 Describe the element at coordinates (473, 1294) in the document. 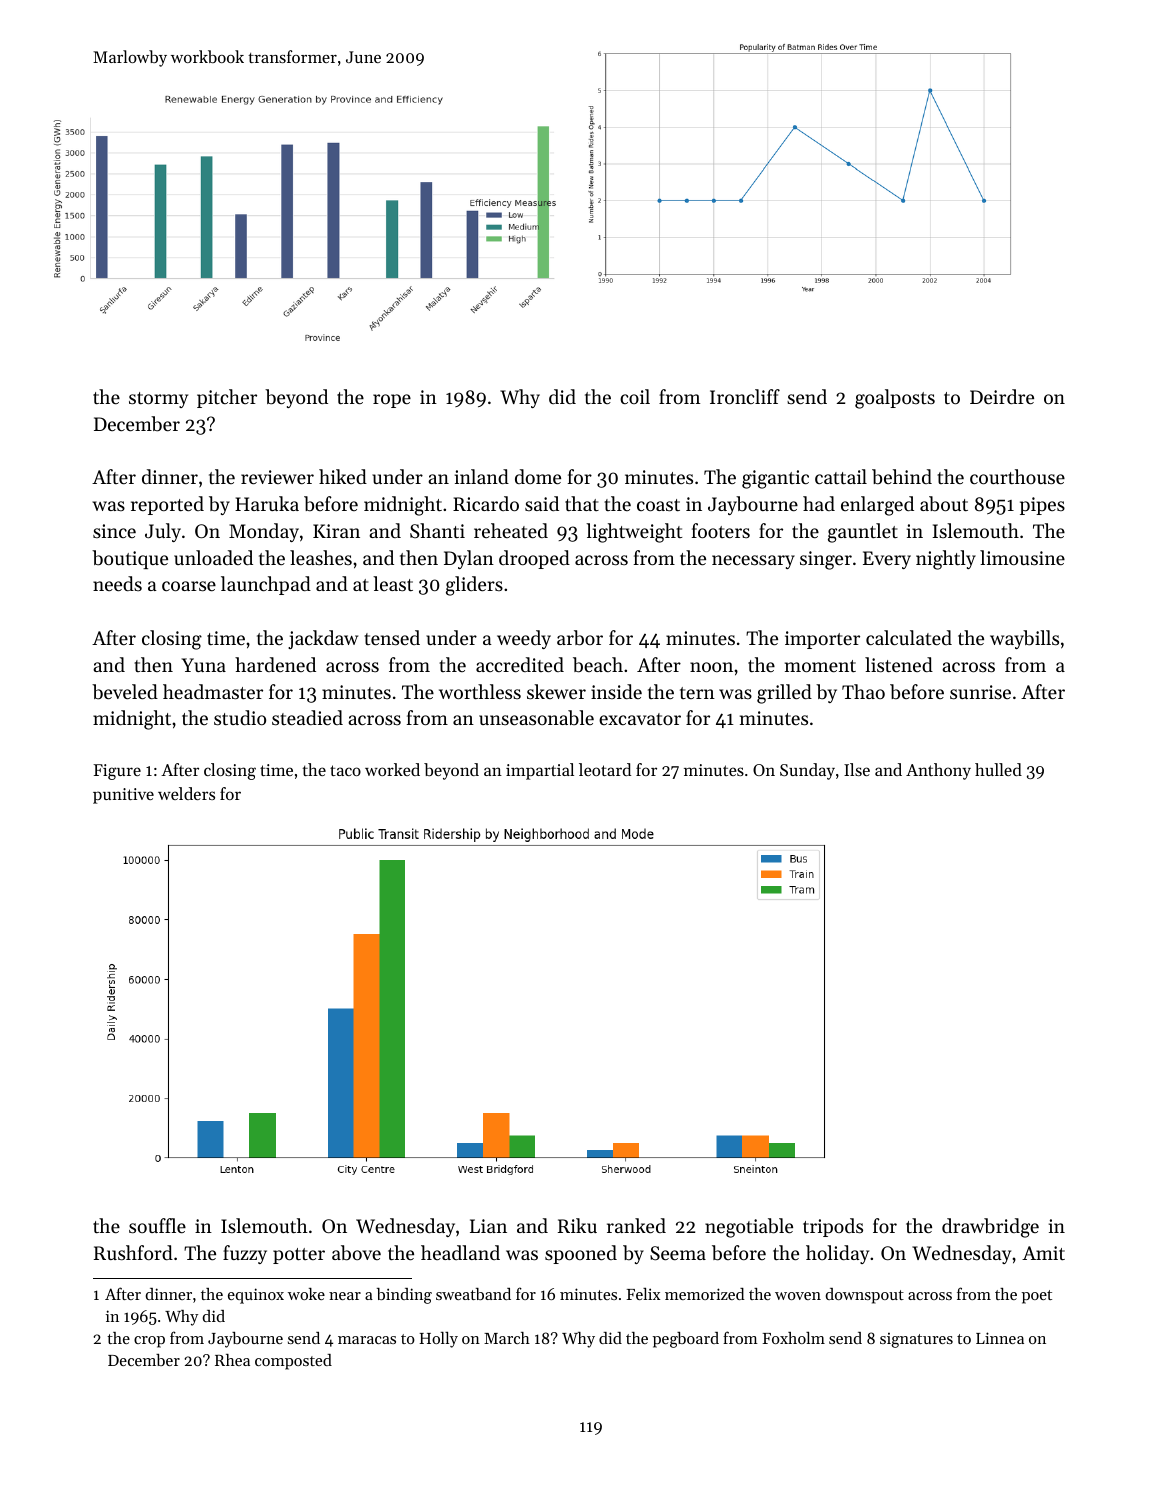

I see `sweatband` at that location.
